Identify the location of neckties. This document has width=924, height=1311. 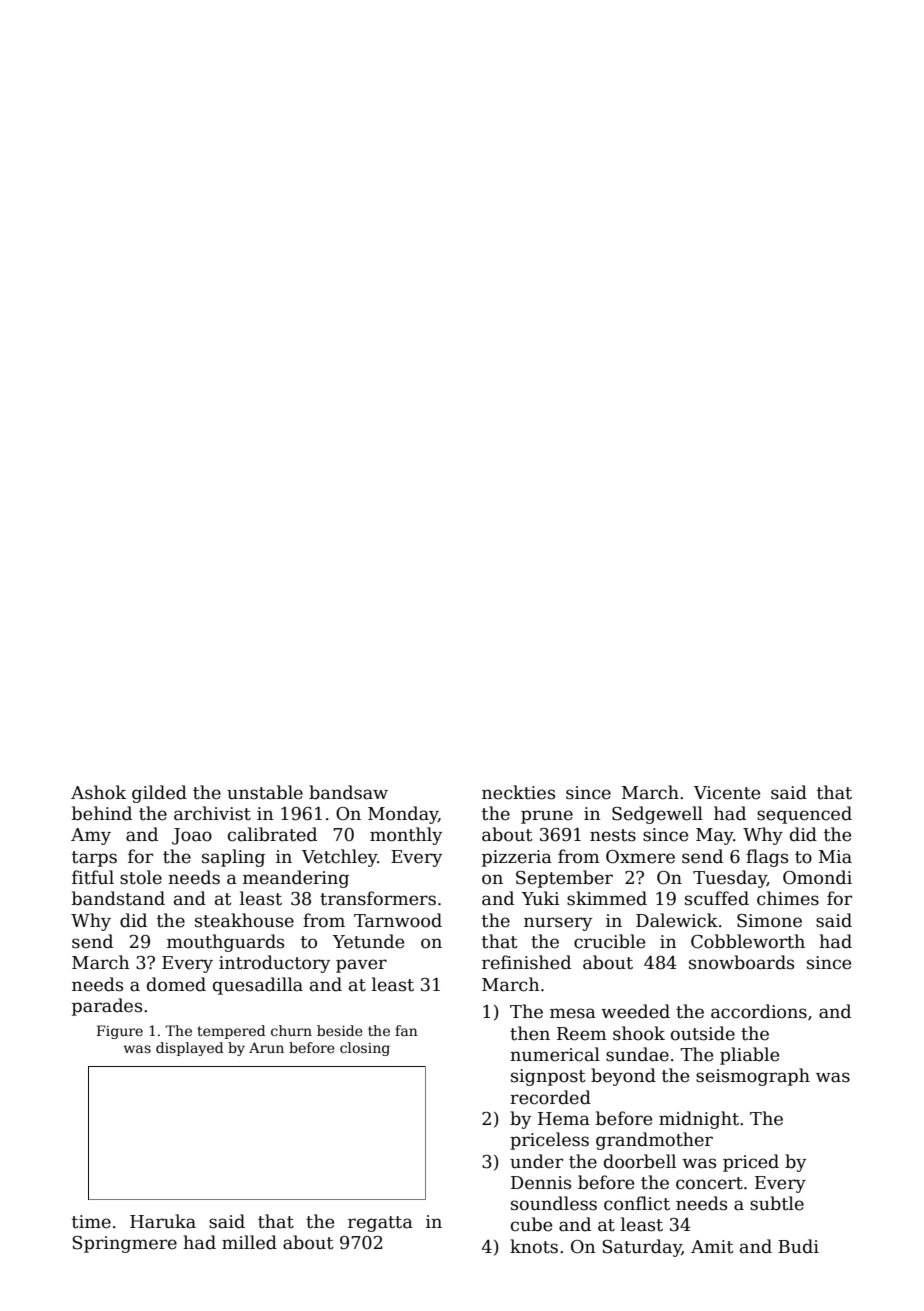
(518, 792).
